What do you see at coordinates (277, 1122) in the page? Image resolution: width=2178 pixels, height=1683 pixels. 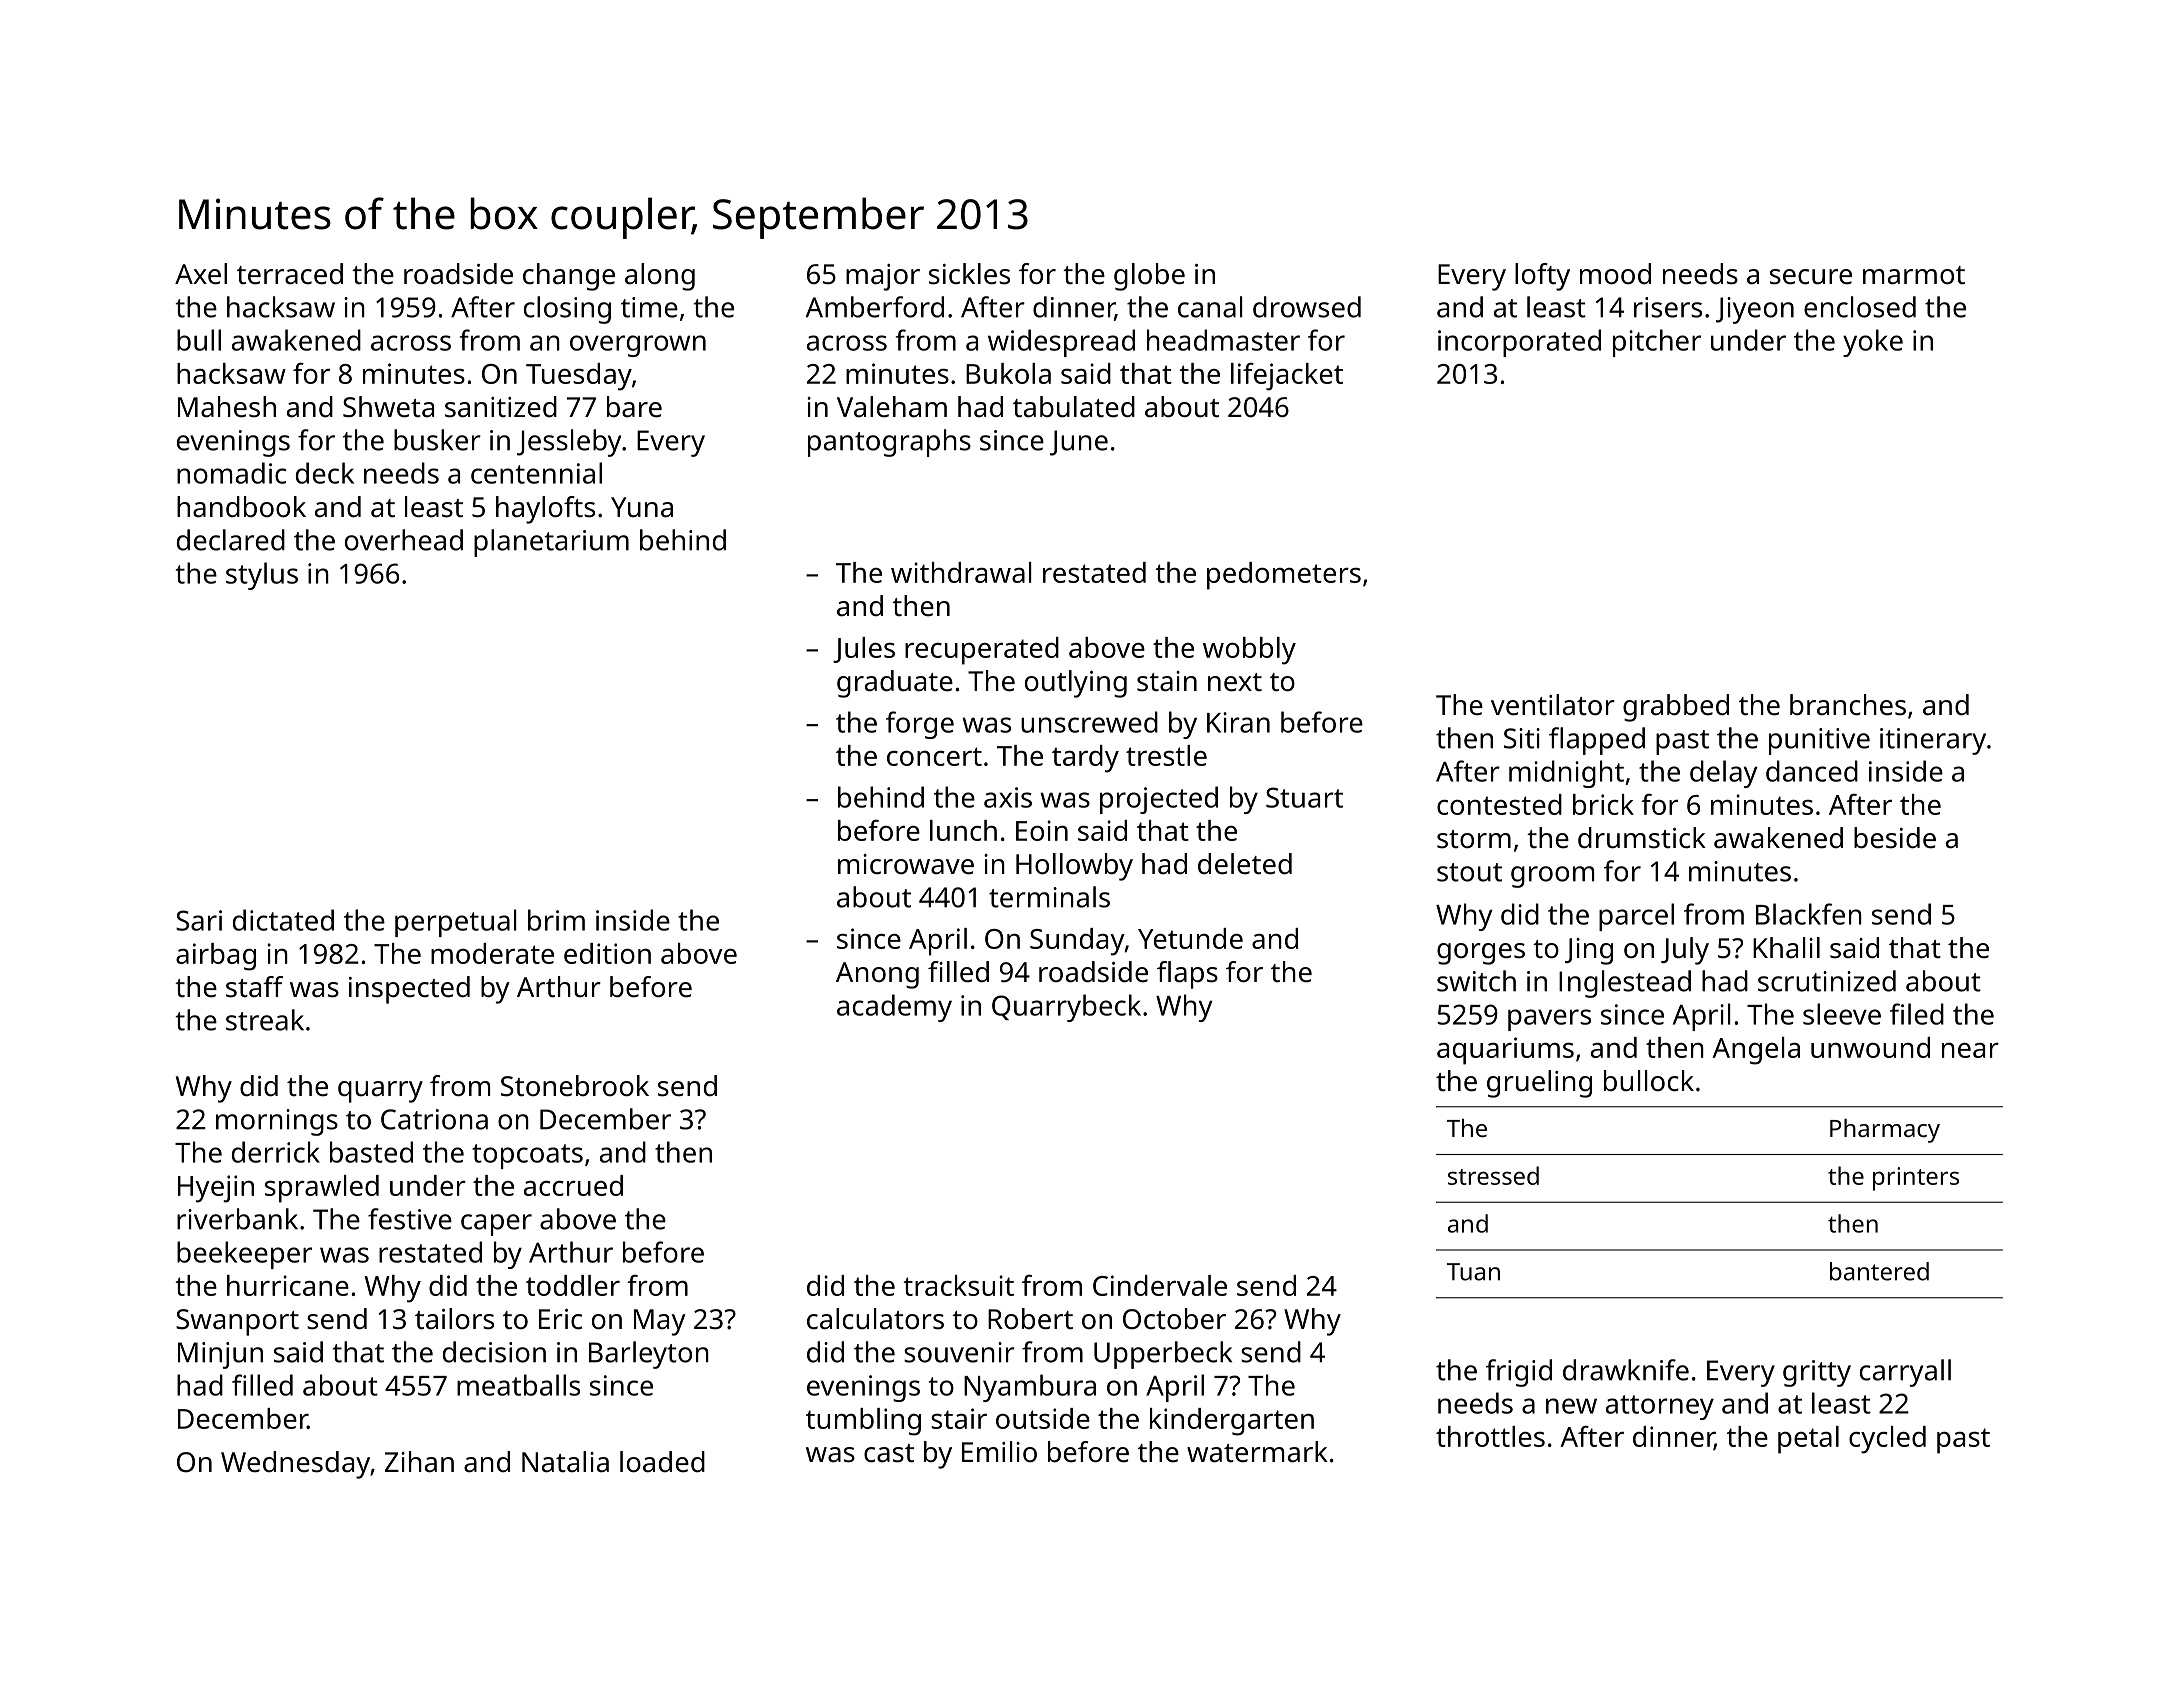 I see `mornings` at bounding box center [277, 1122].
